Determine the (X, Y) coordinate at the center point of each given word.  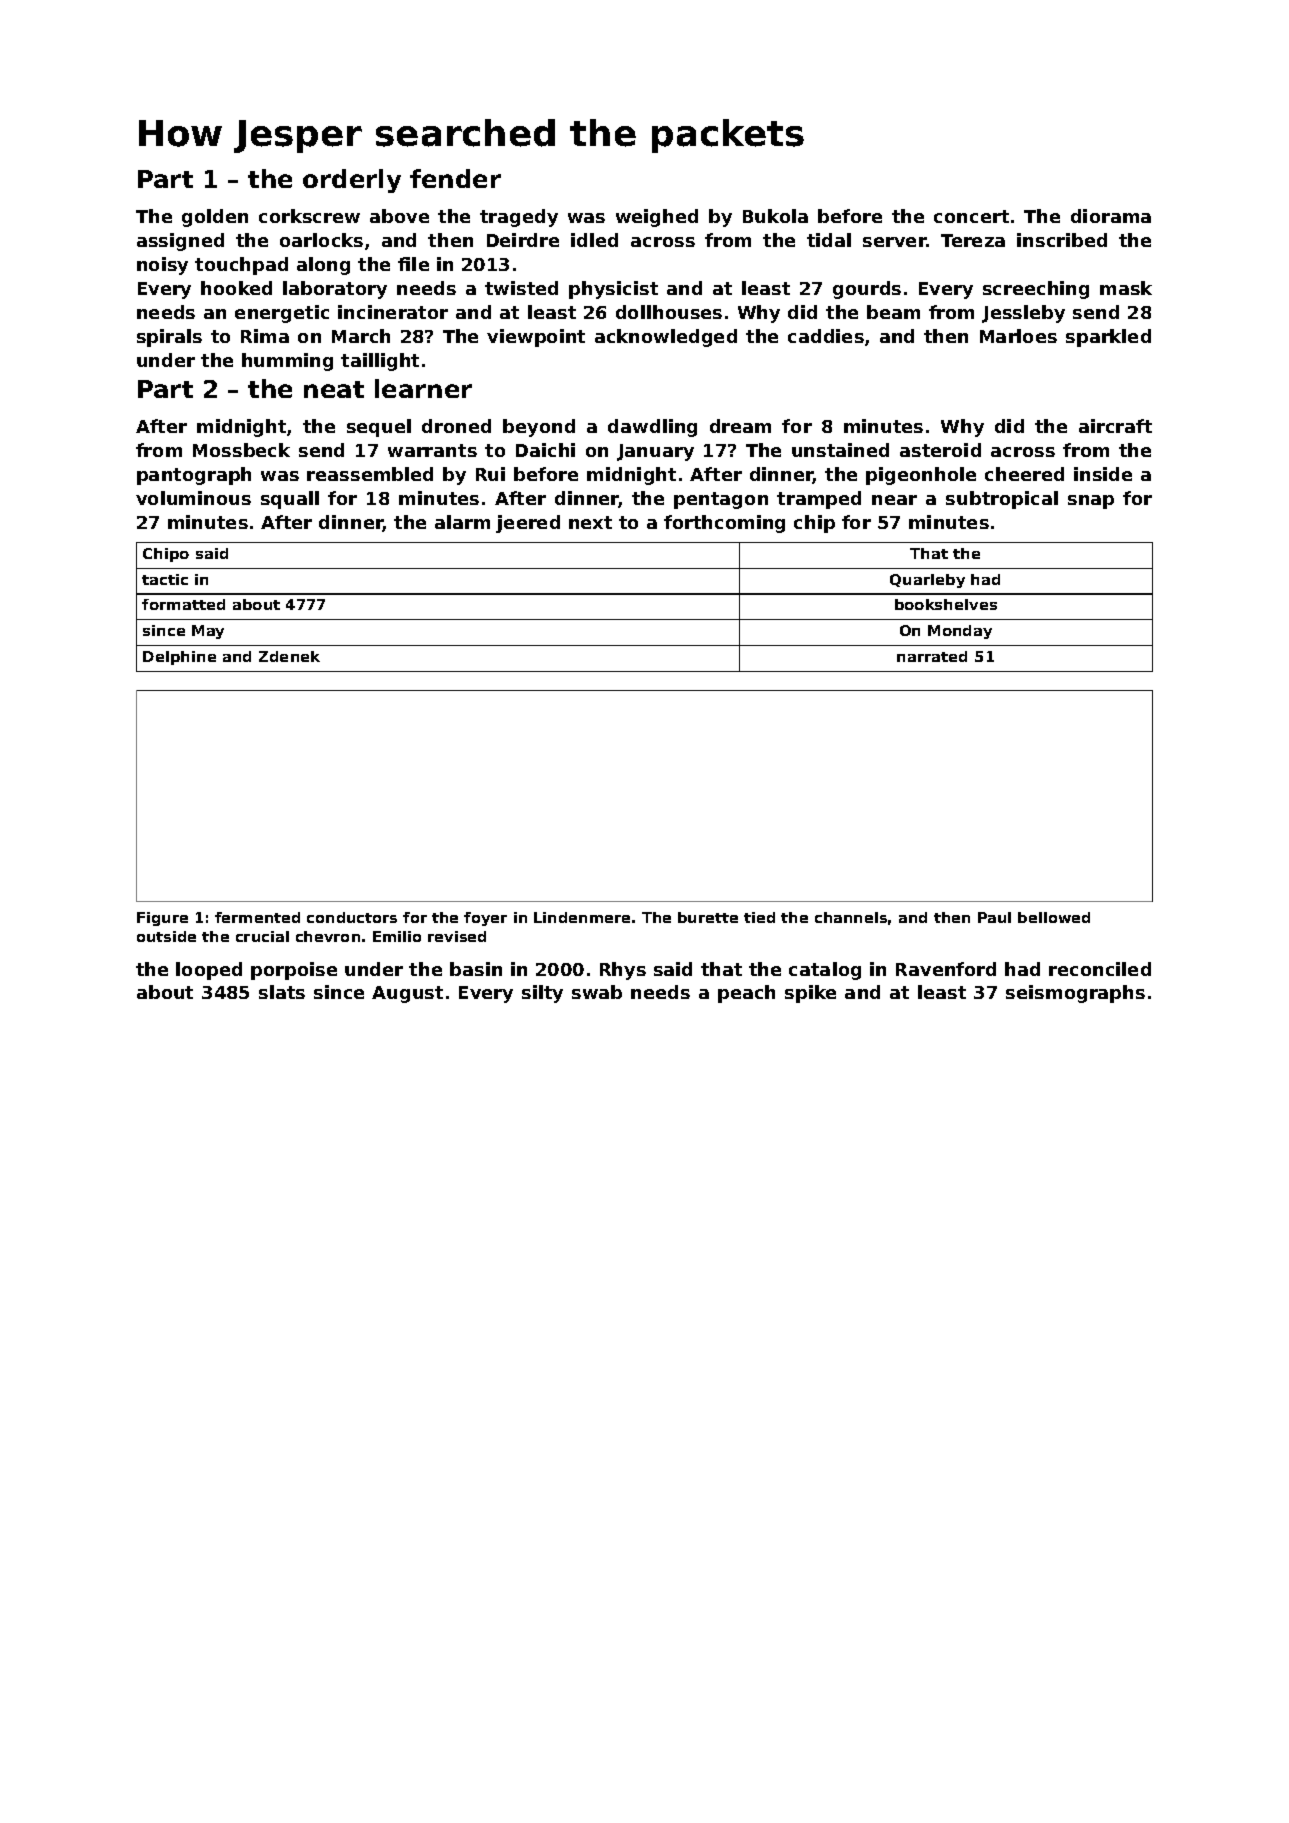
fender (455, 178)
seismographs (1075, 994)
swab (597, 992)
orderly (352, 181)
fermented (257, 917)
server (894, 242)
